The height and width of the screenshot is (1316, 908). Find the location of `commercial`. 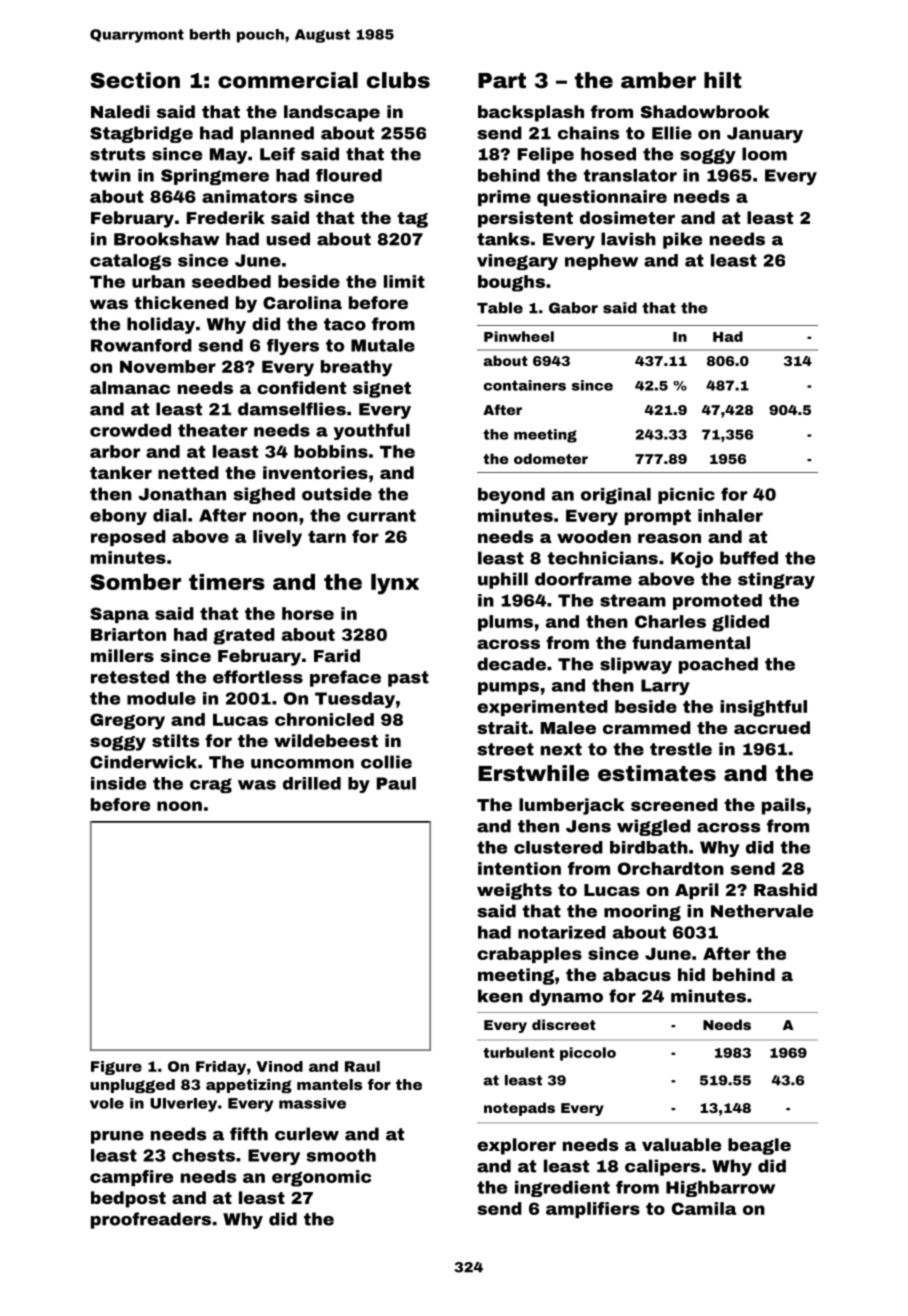

commercial is located at coordinates (288, 80).
